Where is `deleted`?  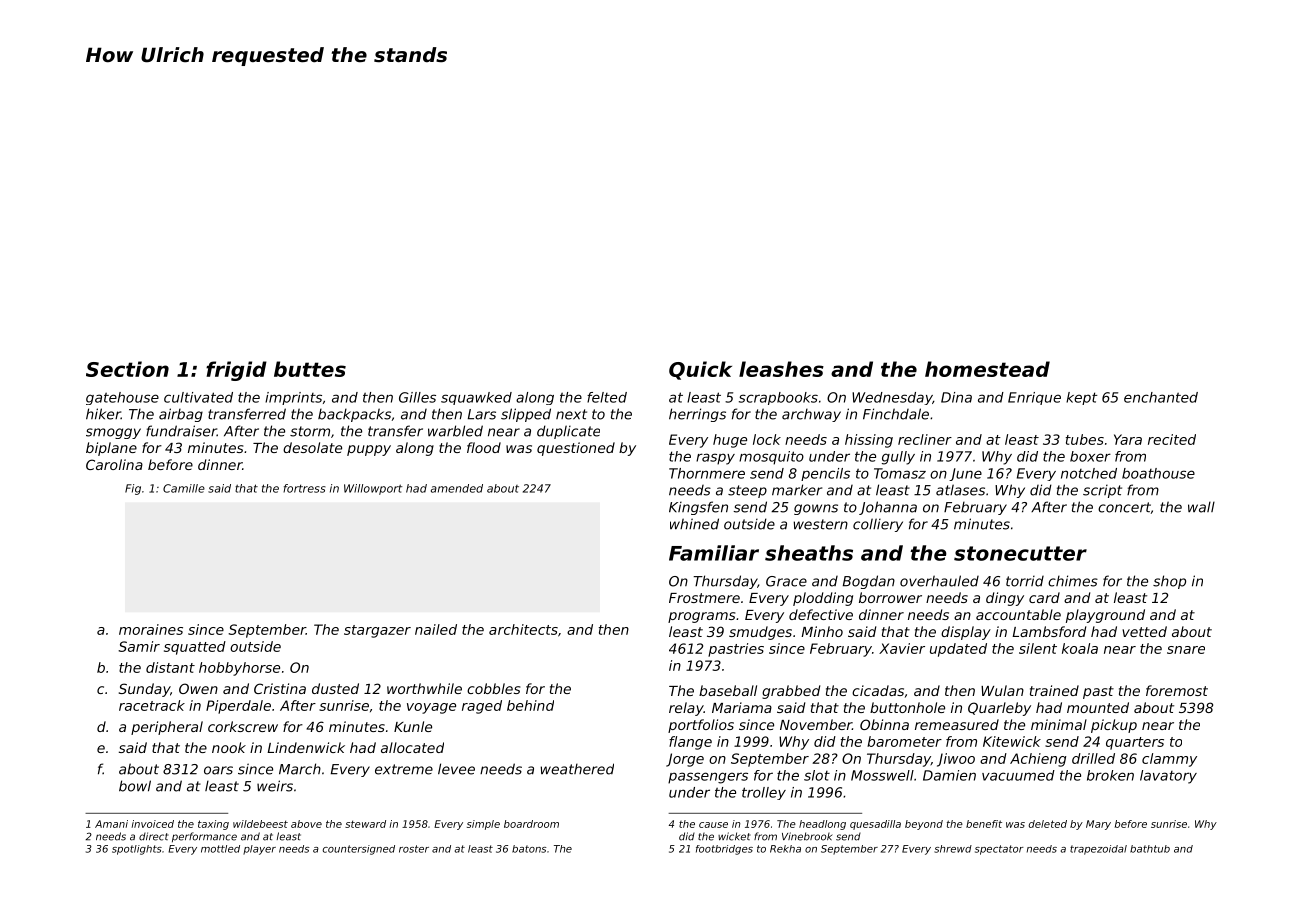
deleted is located at coordinates (1047, 824).
